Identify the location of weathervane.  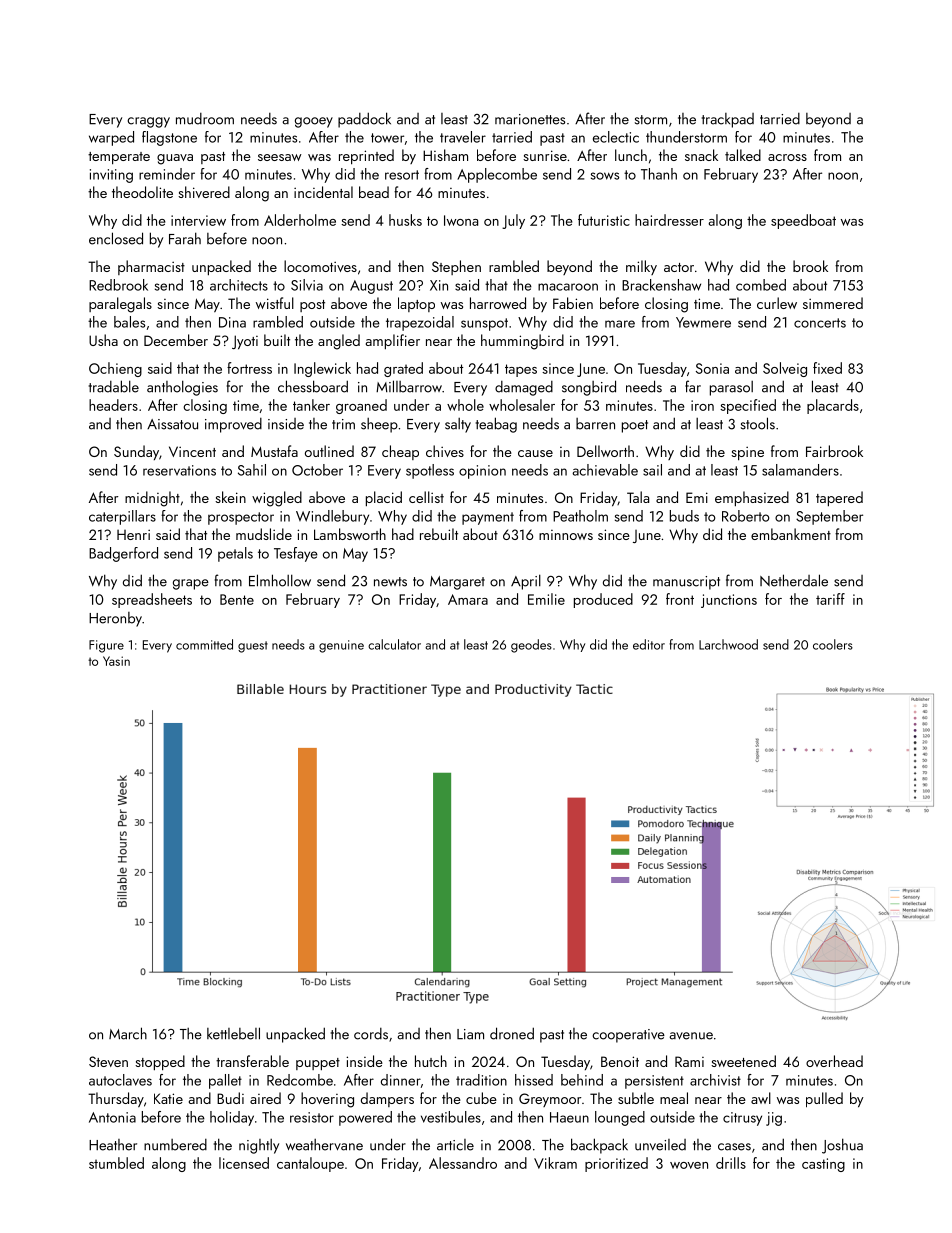
(324, 1145).
